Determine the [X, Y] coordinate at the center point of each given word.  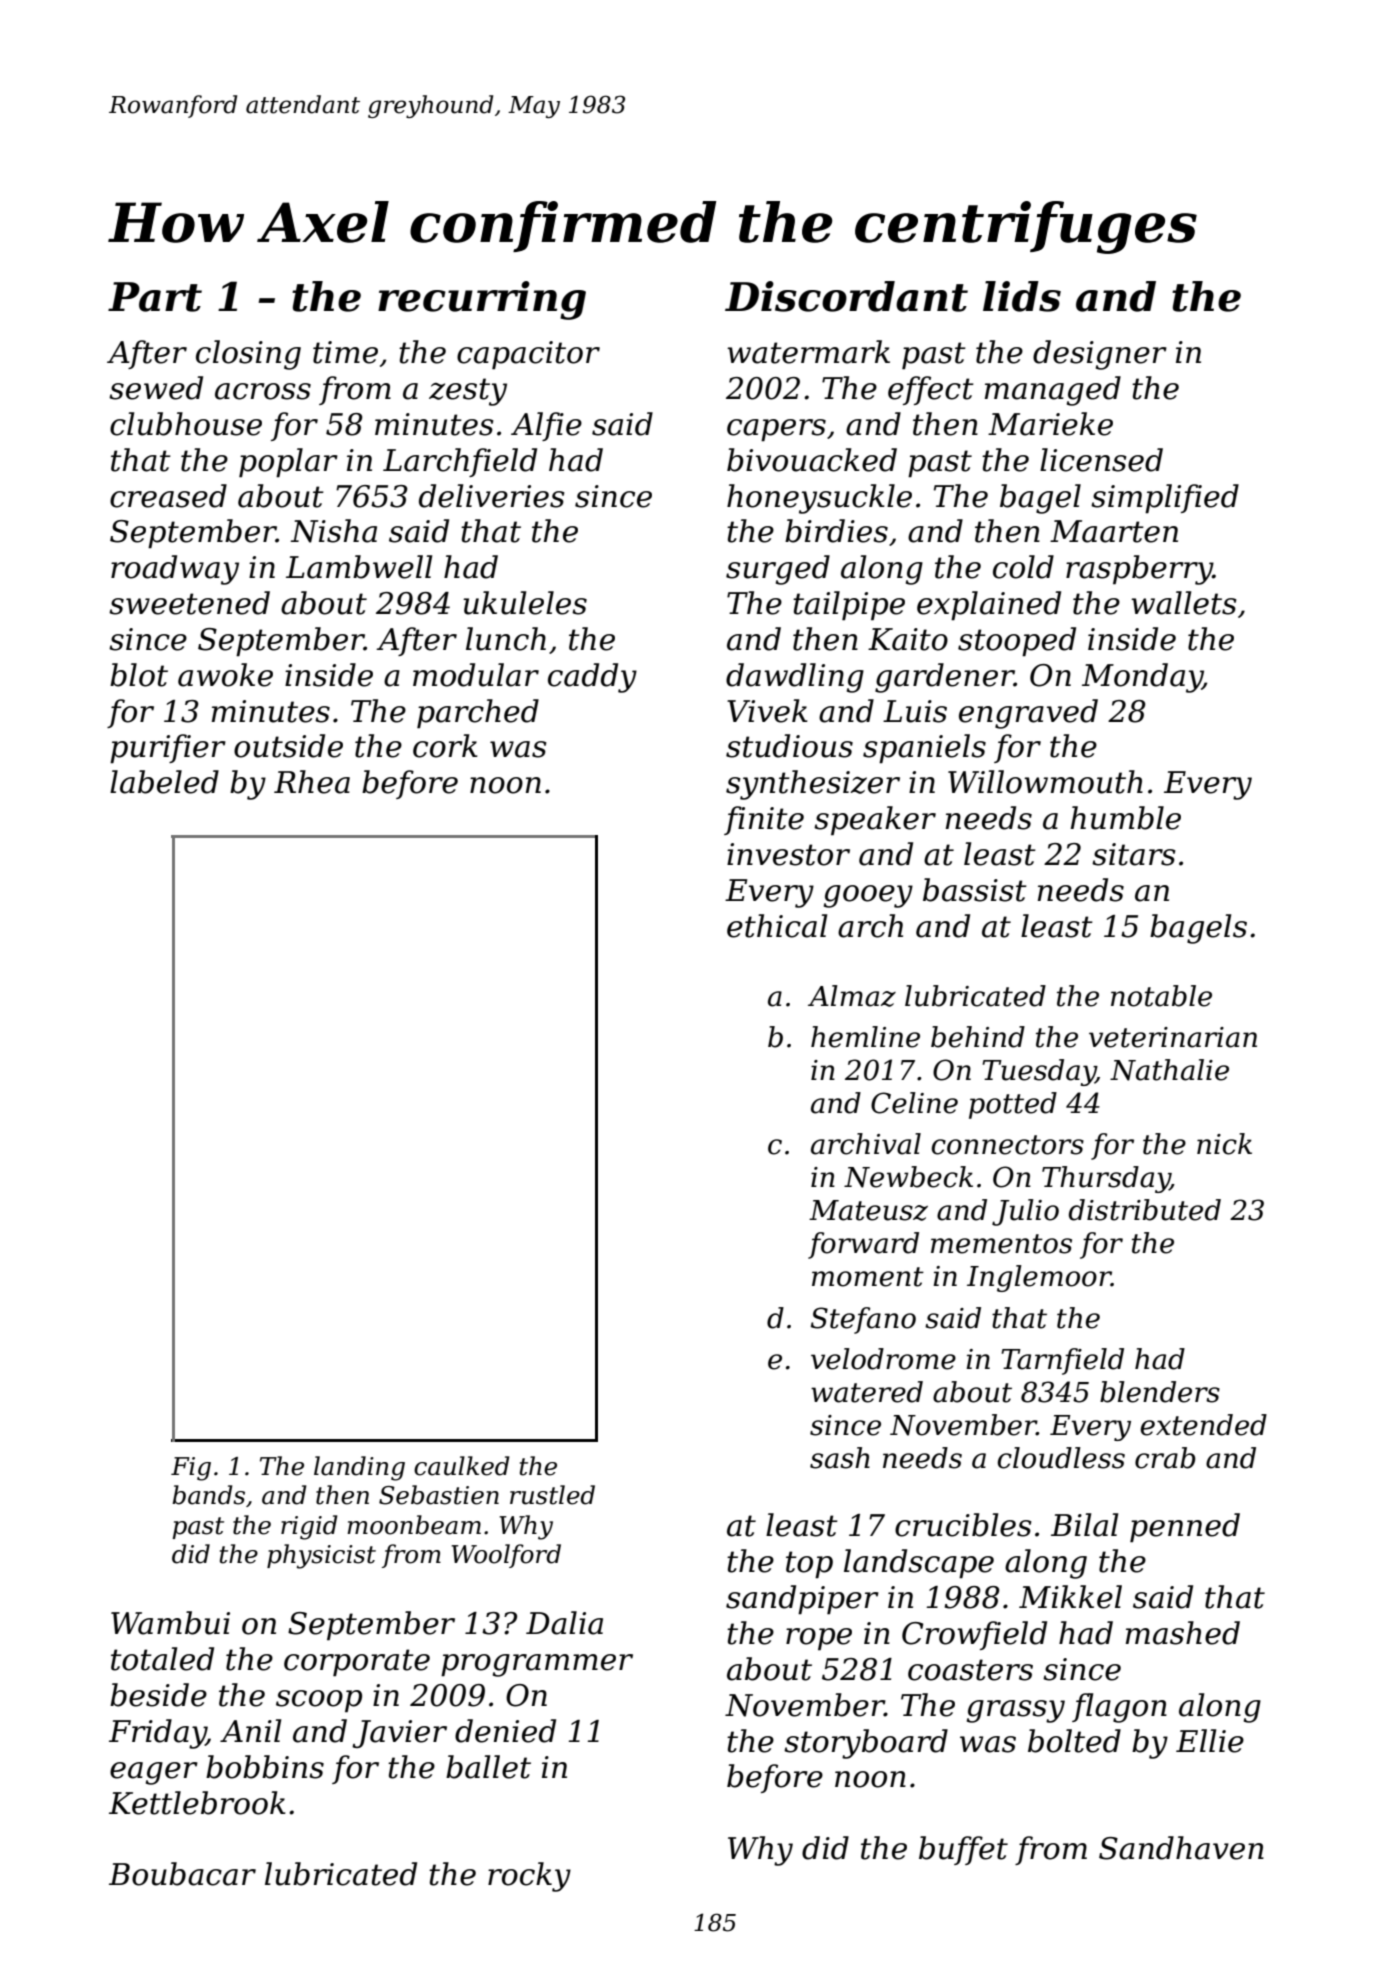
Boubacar [182, 1874]
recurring [482, 300]
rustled [552, 1495]
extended [1204, 1425]
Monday [1142, 678]
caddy [592, 678]
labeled [164, 782]
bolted [1074, 1741]
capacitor [528, 355]
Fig [191, 1469]
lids [1022, 296]
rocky [529, 1877]
